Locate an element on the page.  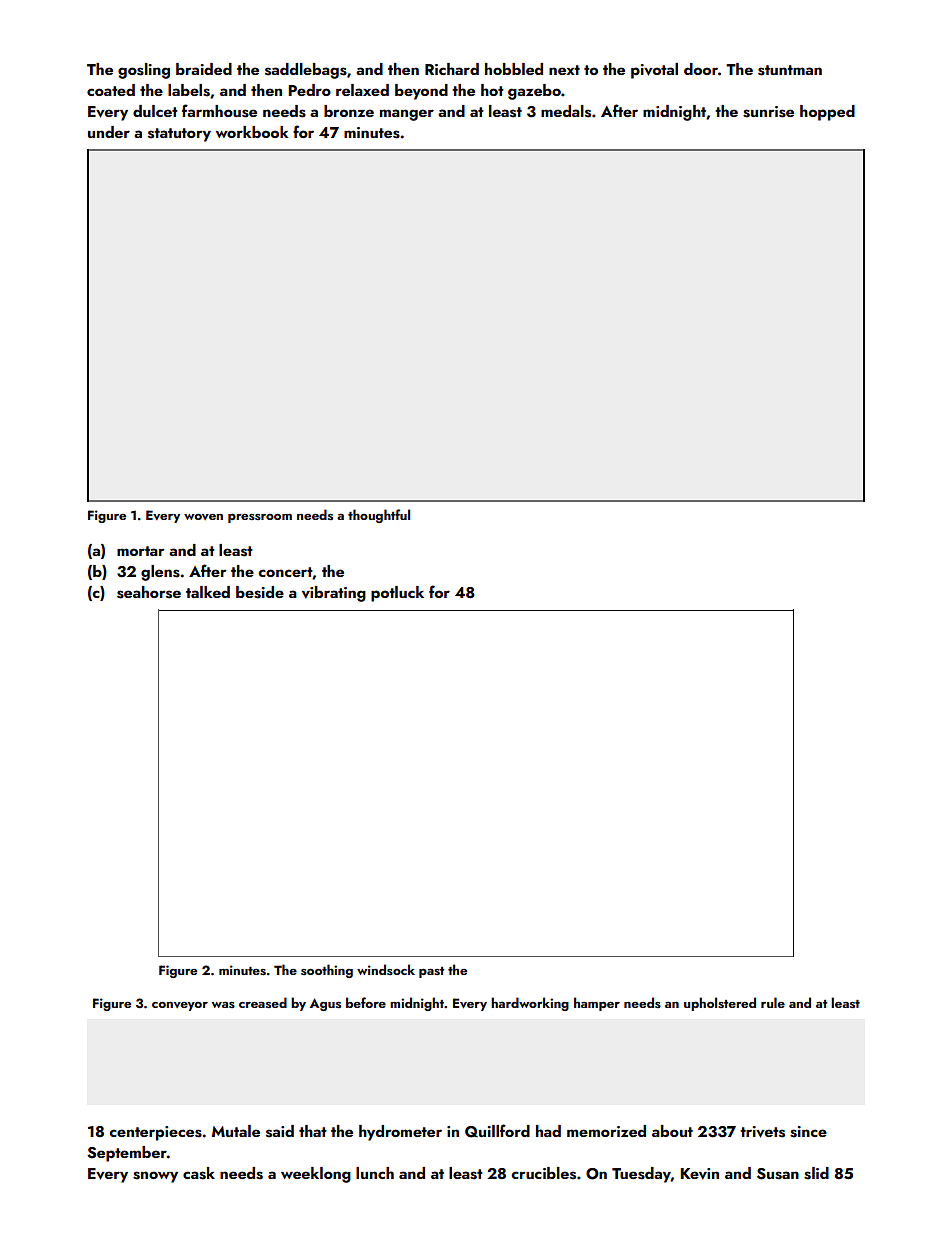
vibrating is located at coordinates (334, 594).
